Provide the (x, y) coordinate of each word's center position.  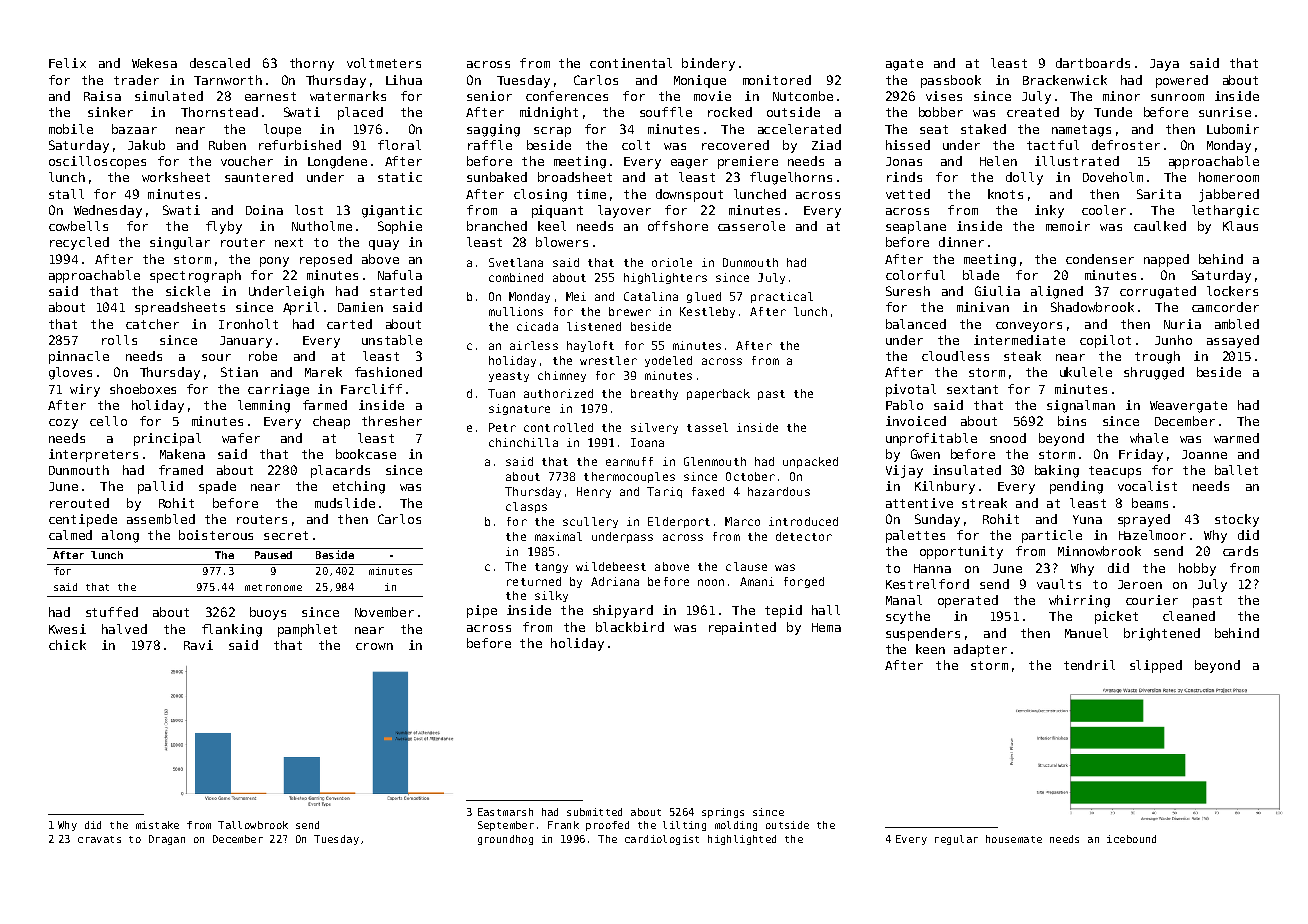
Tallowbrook (253, 825)
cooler (1104, 210)
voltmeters (384, 63)
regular (956, 840)
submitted (594, 812)
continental (631, 63)
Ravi (198, 645)
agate (904, 65)
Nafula (400, 275)
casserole (751, 226)
